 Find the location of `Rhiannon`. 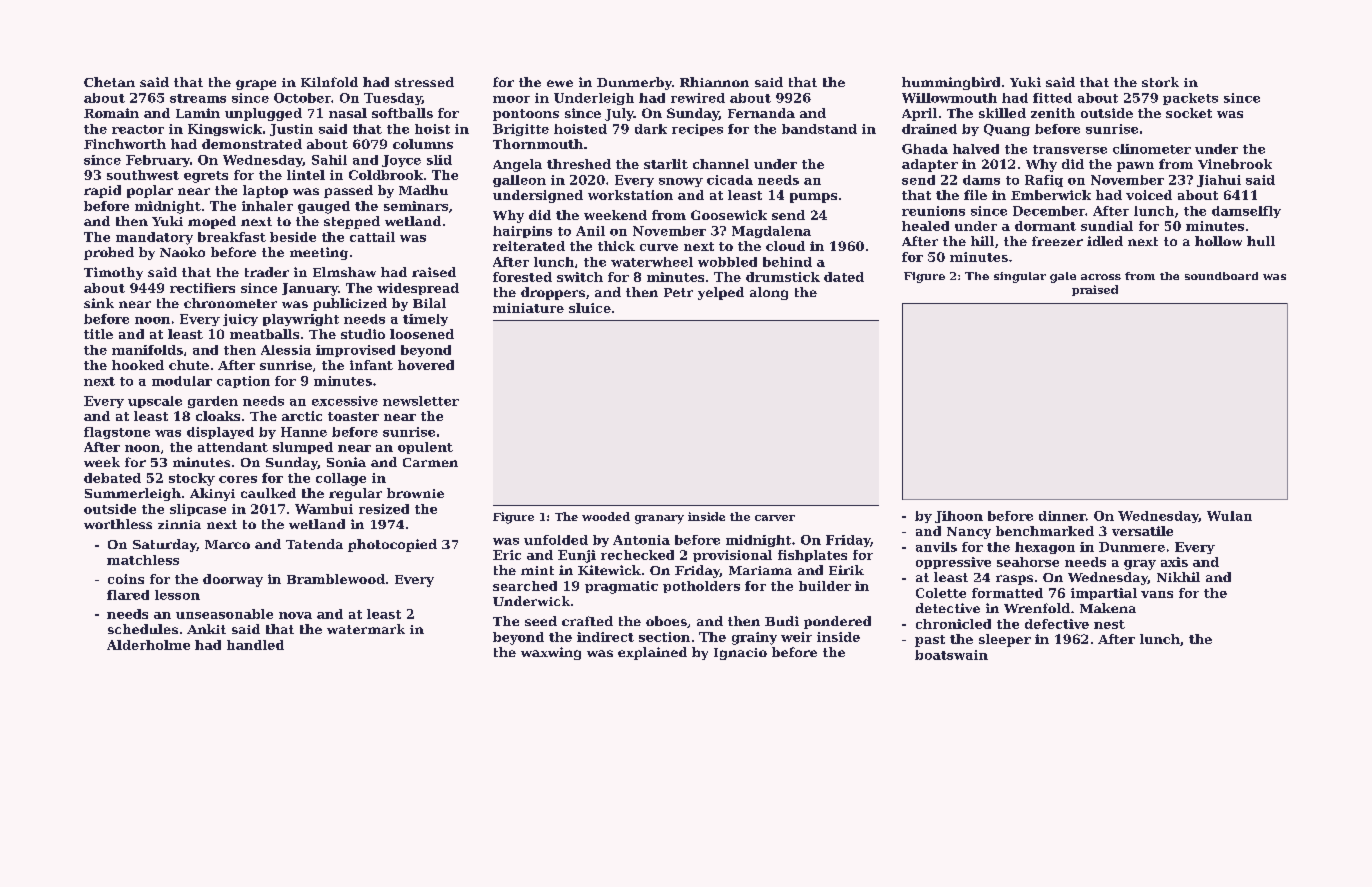

Rhiannon is located at coordinates (714, 82).
